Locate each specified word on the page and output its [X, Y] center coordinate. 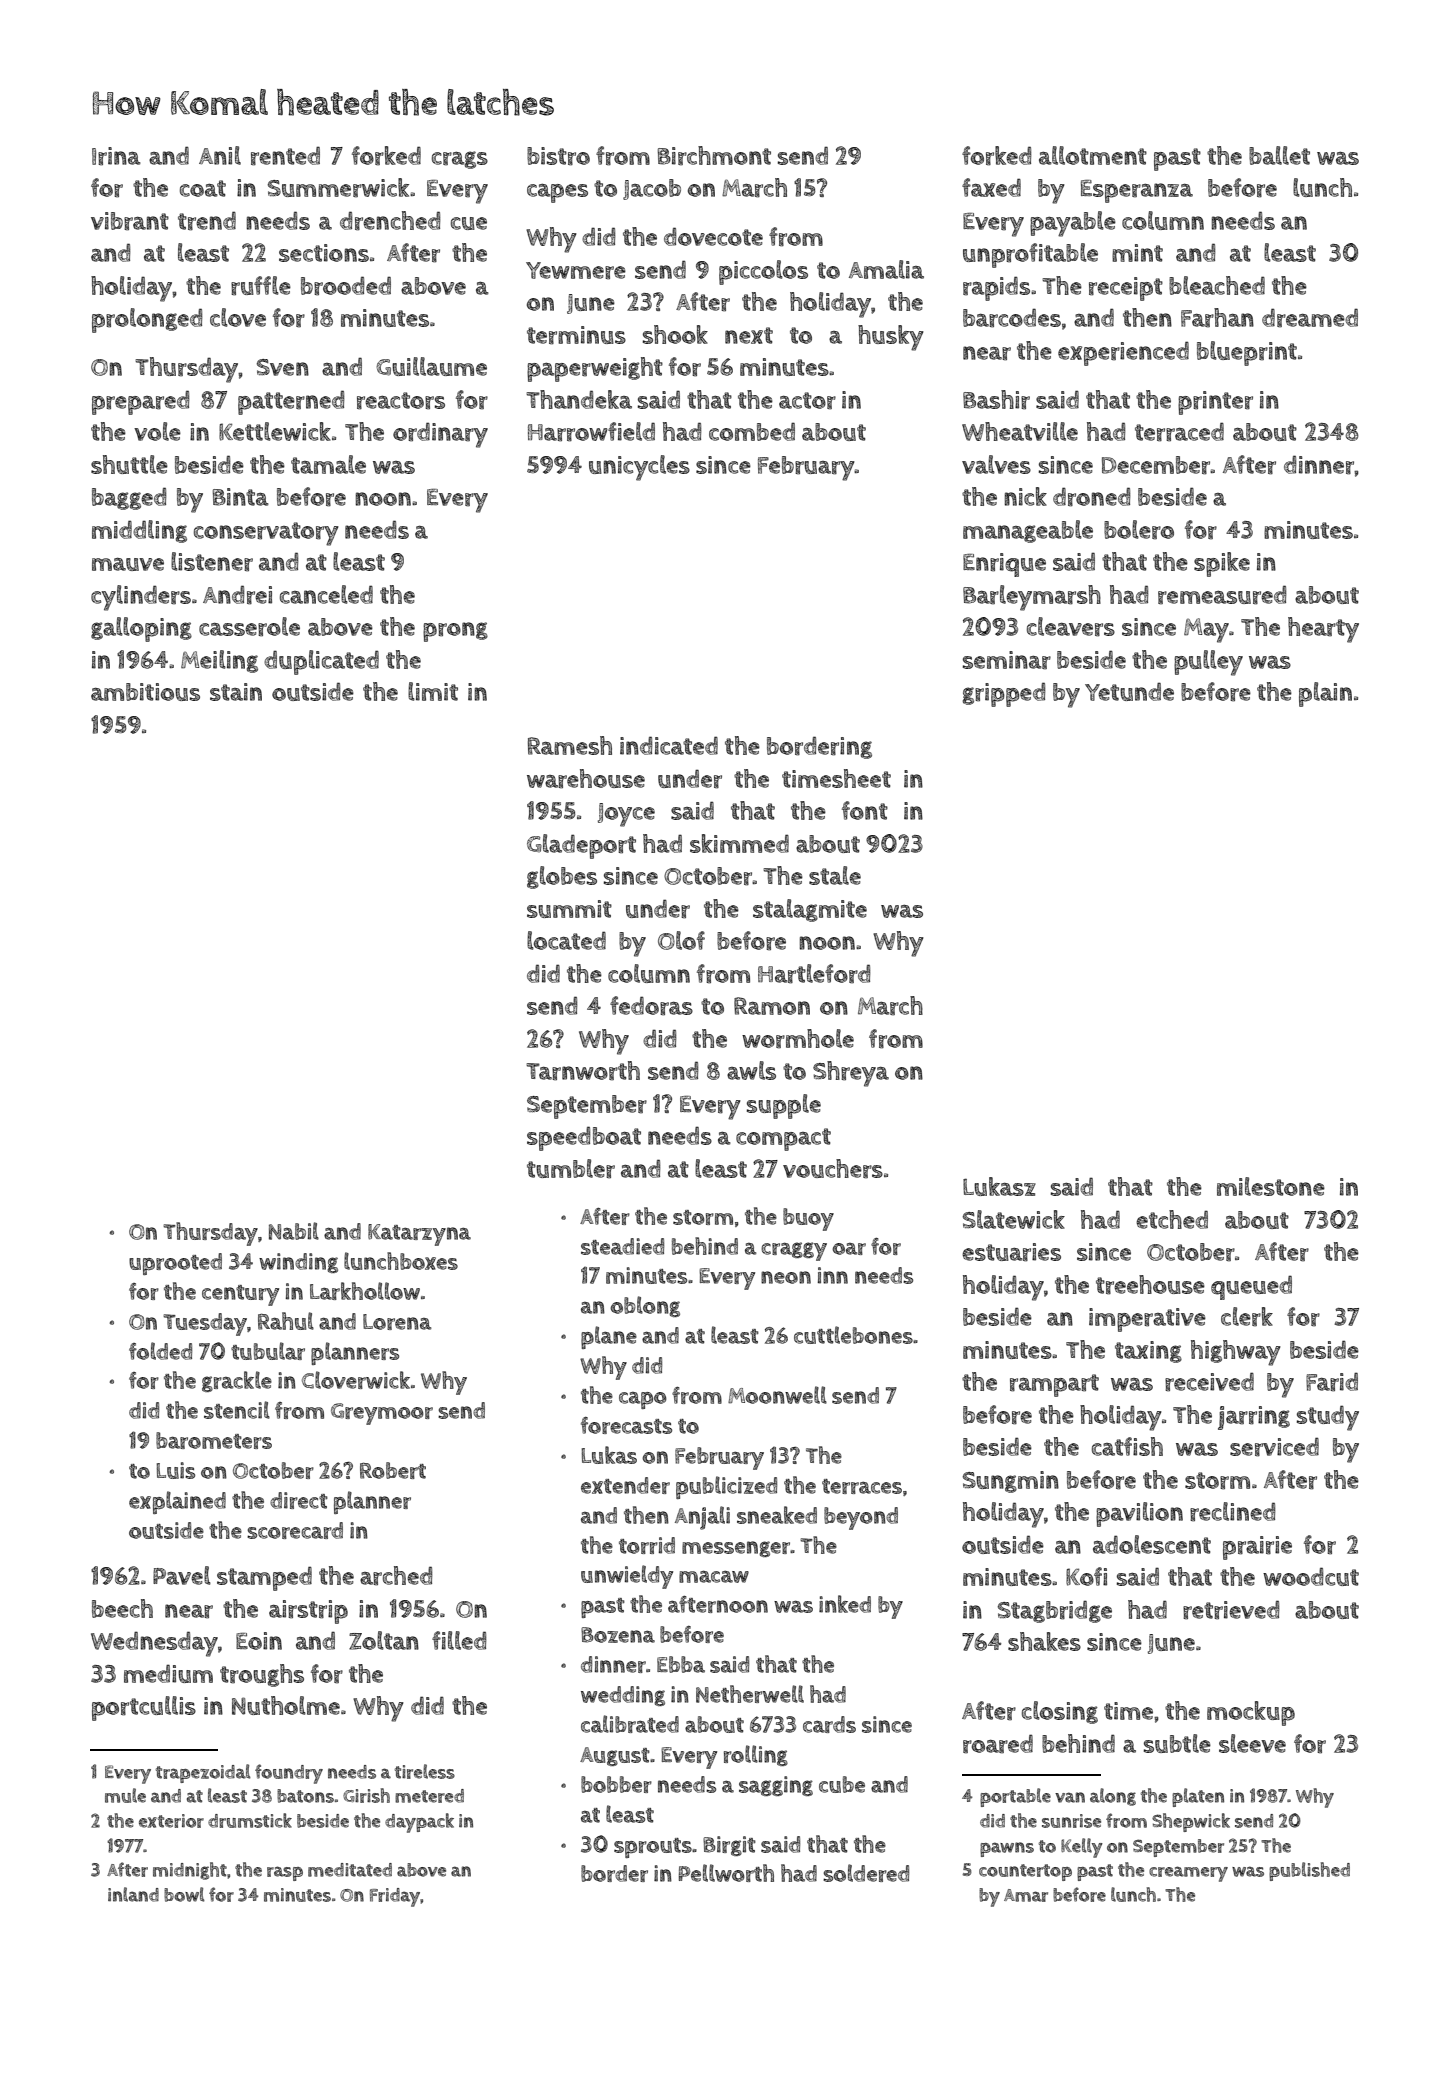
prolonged [147, 320]
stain [236, 692]
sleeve [1252, 1743]
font [865, 810]
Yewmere [576, 271]
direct [299, 1500]
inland [133, 1894]
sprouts [653, 1848]
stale [835, 875]
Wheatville [1020, 431]
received [1209, 1382]
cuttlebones [853, 1335]
